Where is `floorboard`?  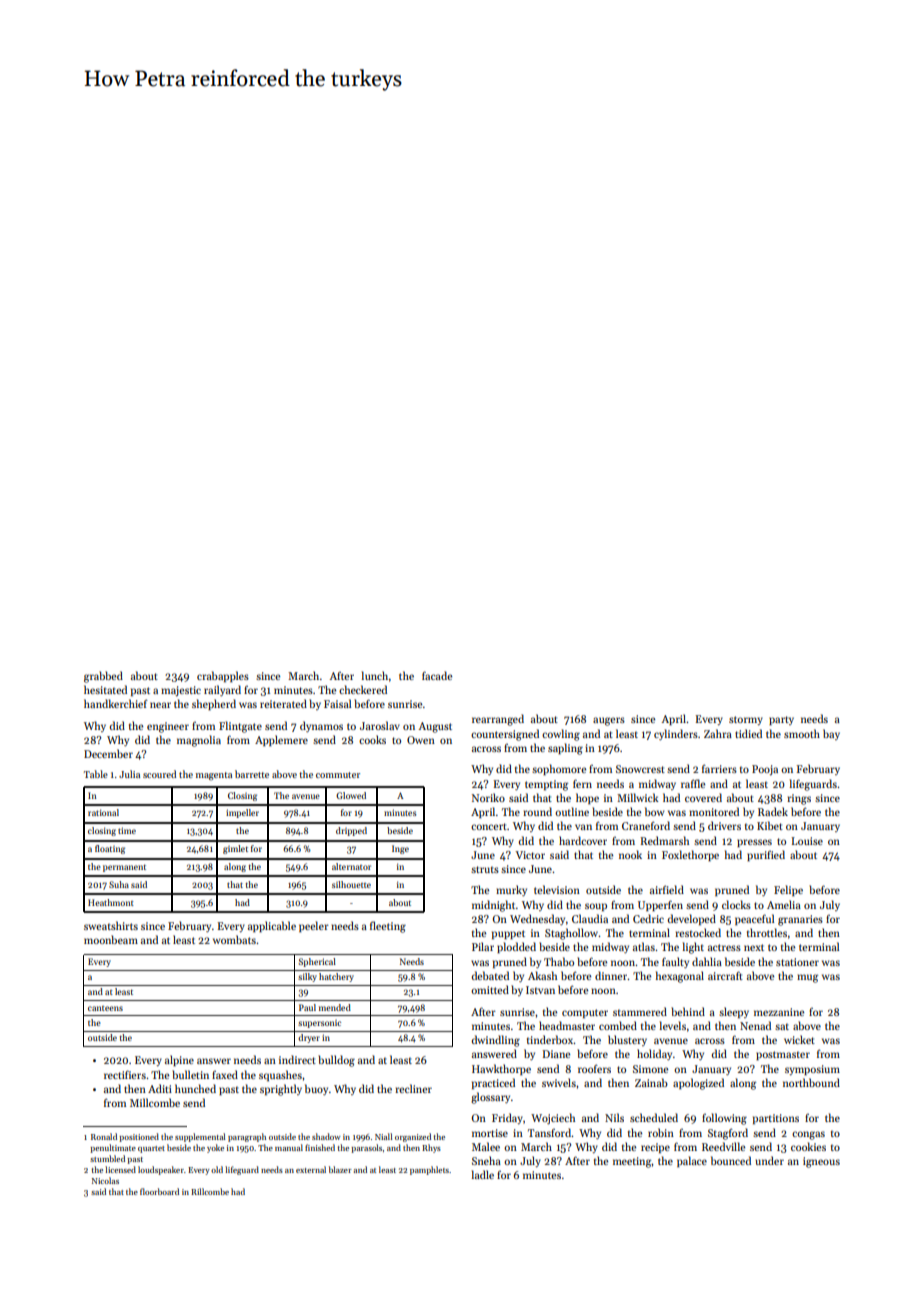 floorboard is located at coordinates (159, 1191).
